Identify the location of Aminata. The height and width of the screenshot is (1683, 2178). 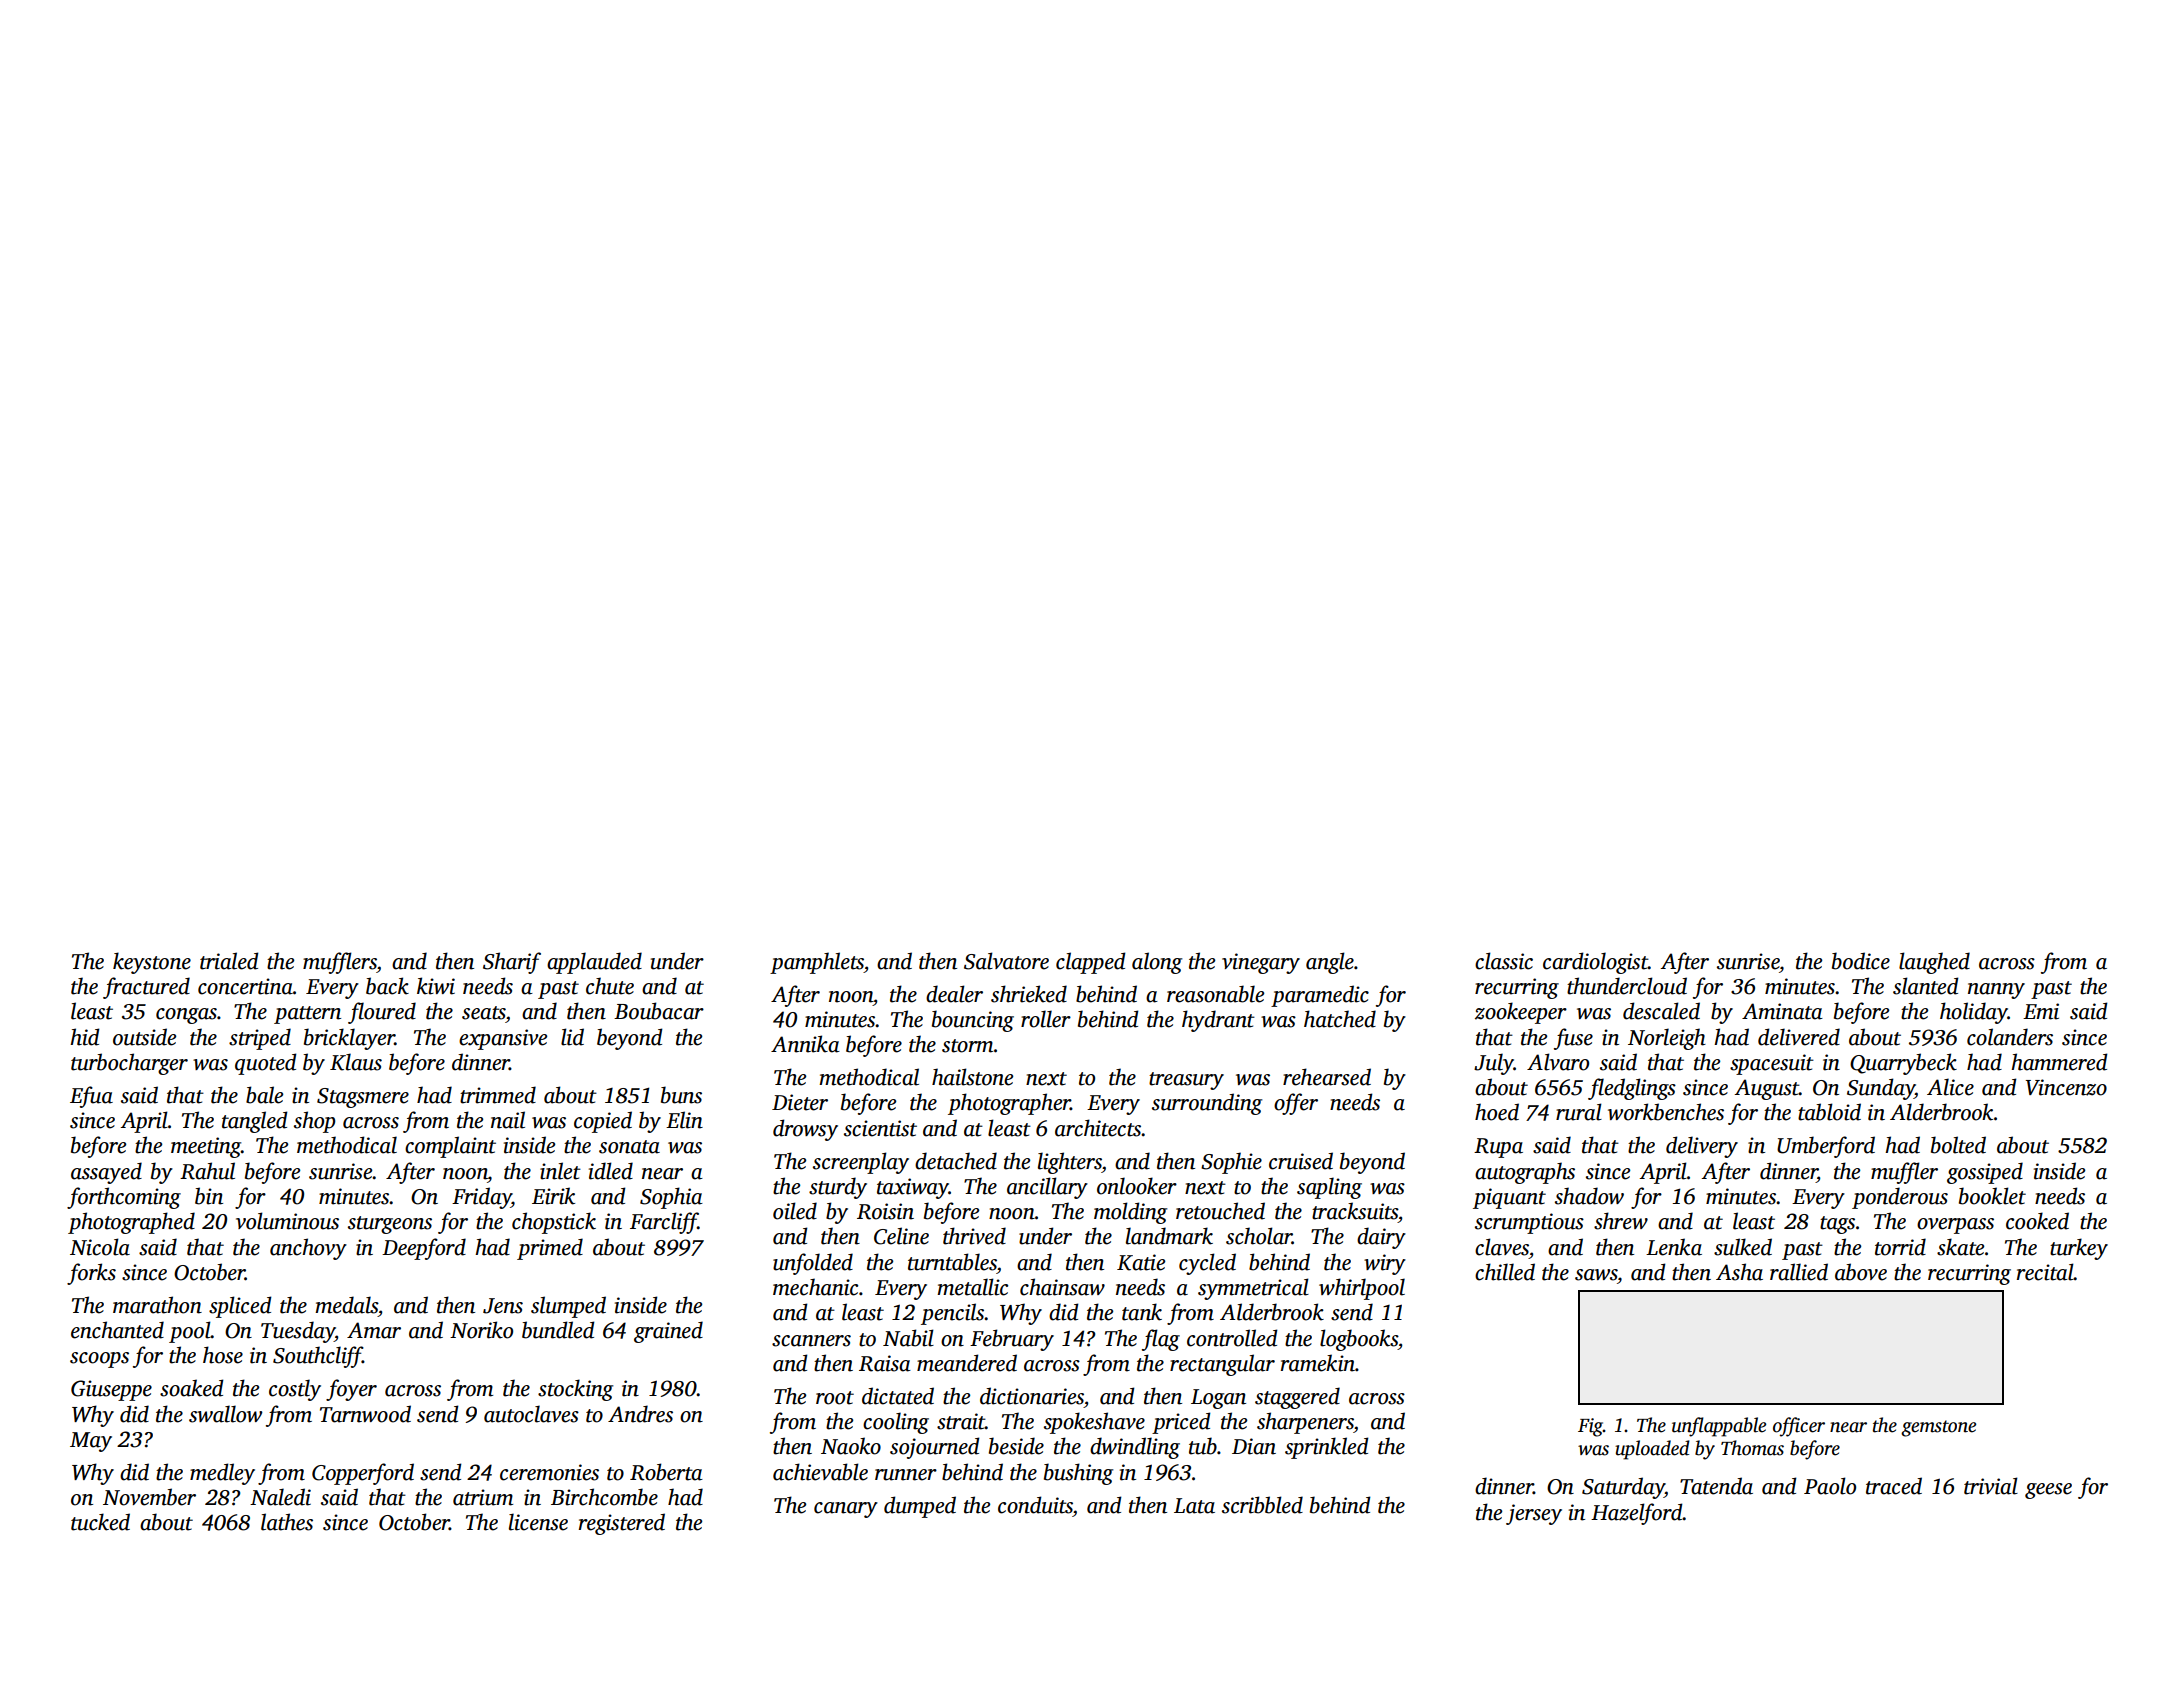
(1782, 1011).
